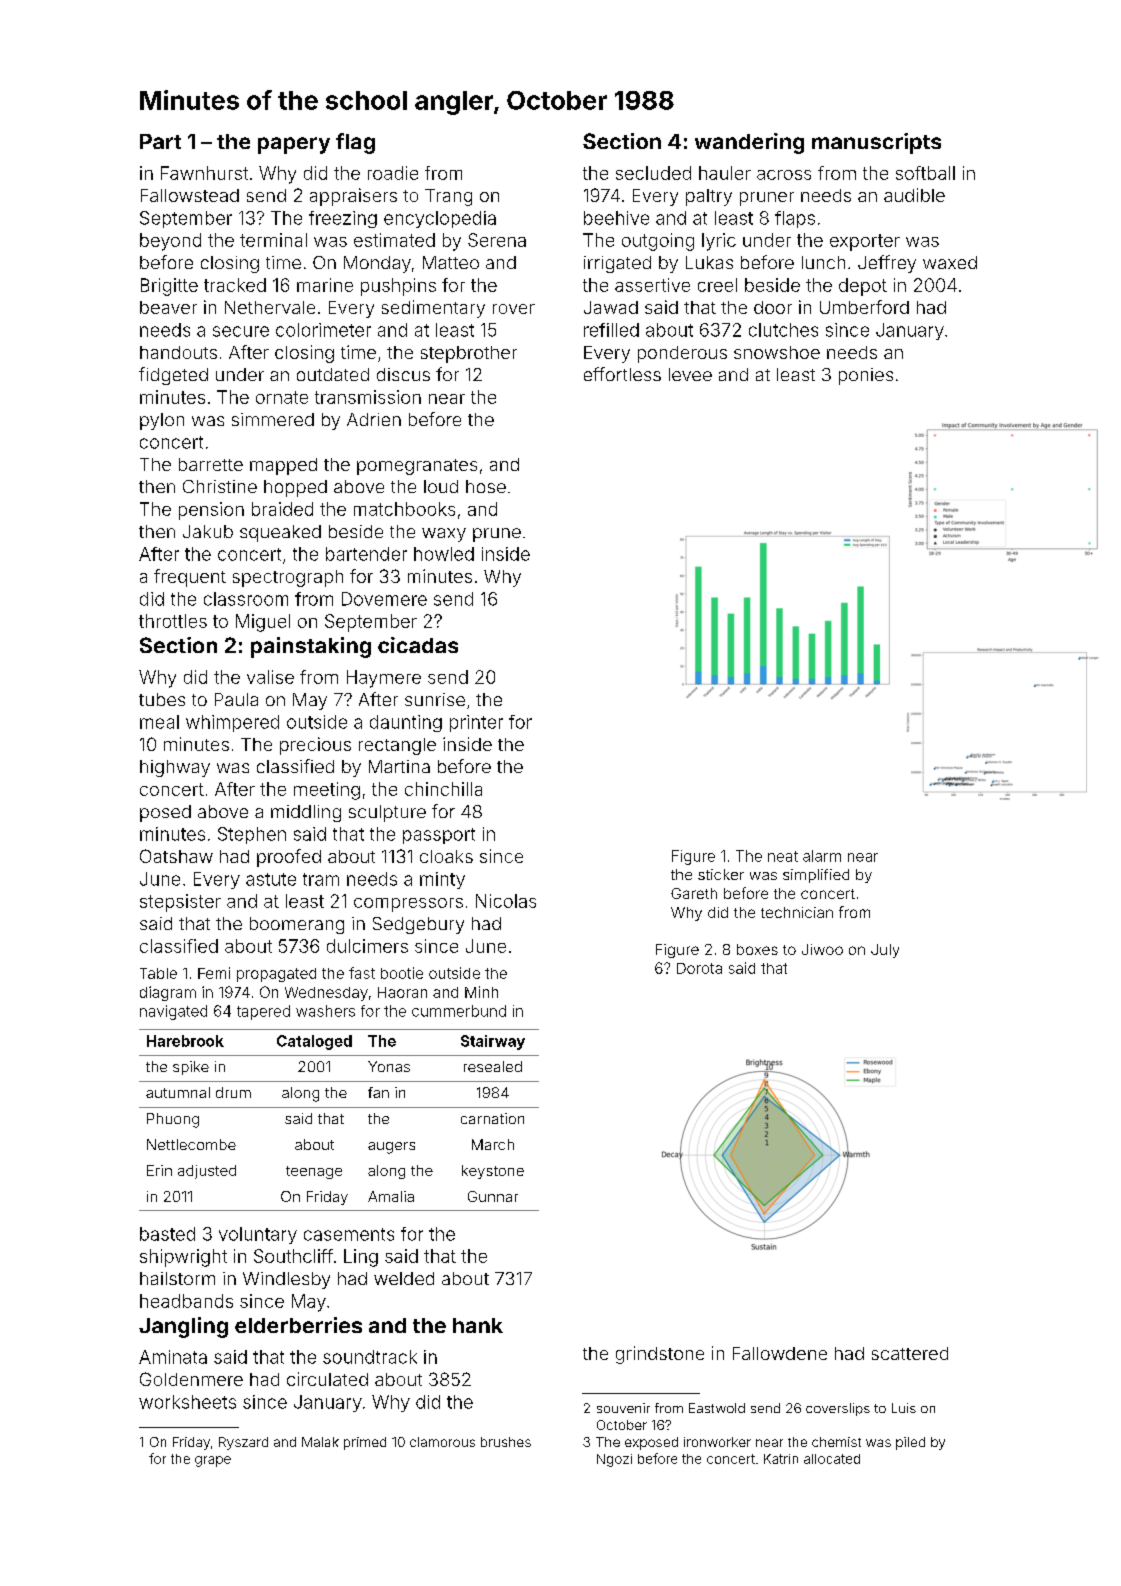 The width and height of the image is (1121, 1586). Describe the element at coordinates (622, 374) in the image. I see `effortless` at that location.
